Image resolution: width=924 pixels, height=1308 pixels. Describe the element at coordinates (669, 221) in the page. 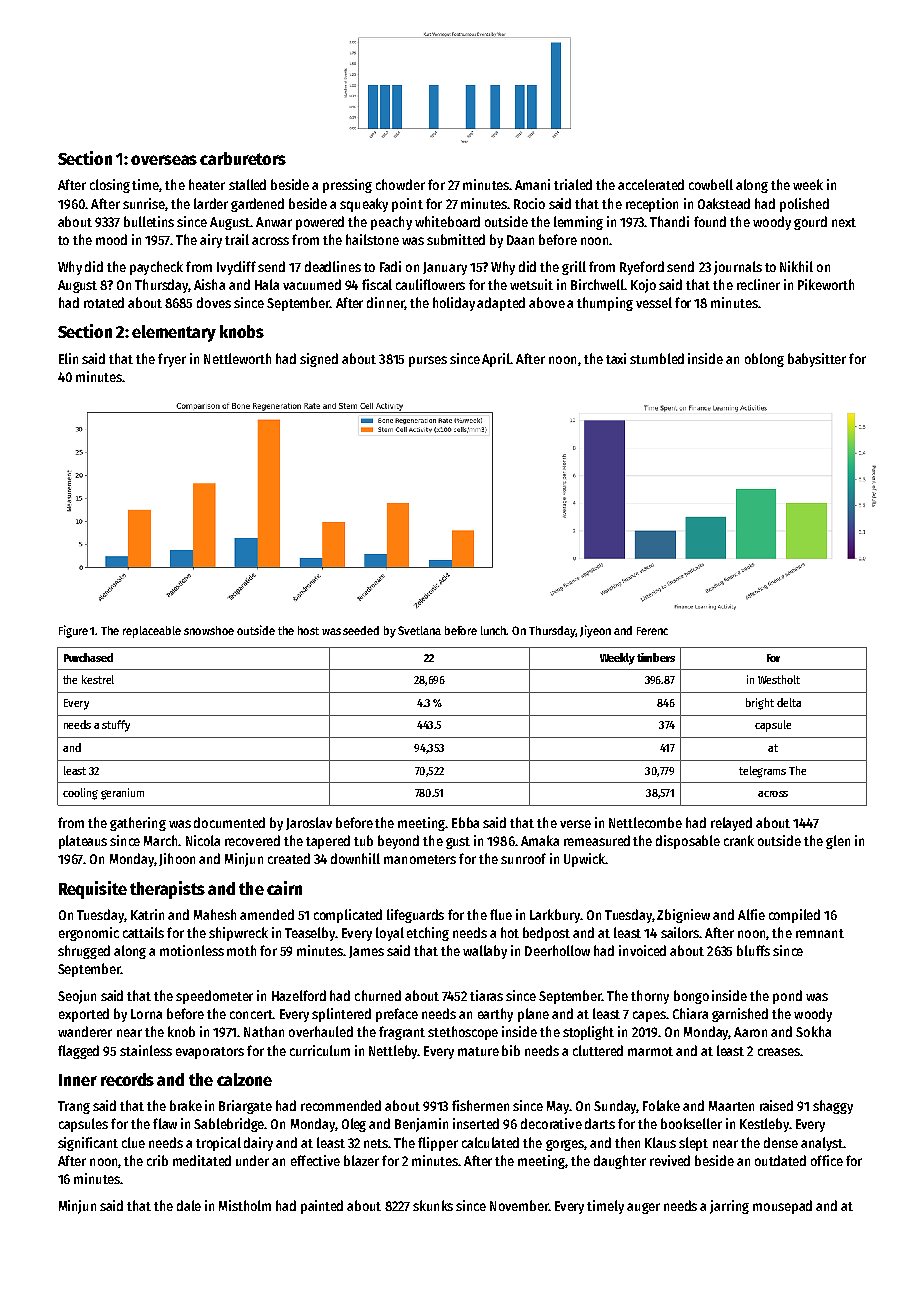

I see `Thandi` at that location.
